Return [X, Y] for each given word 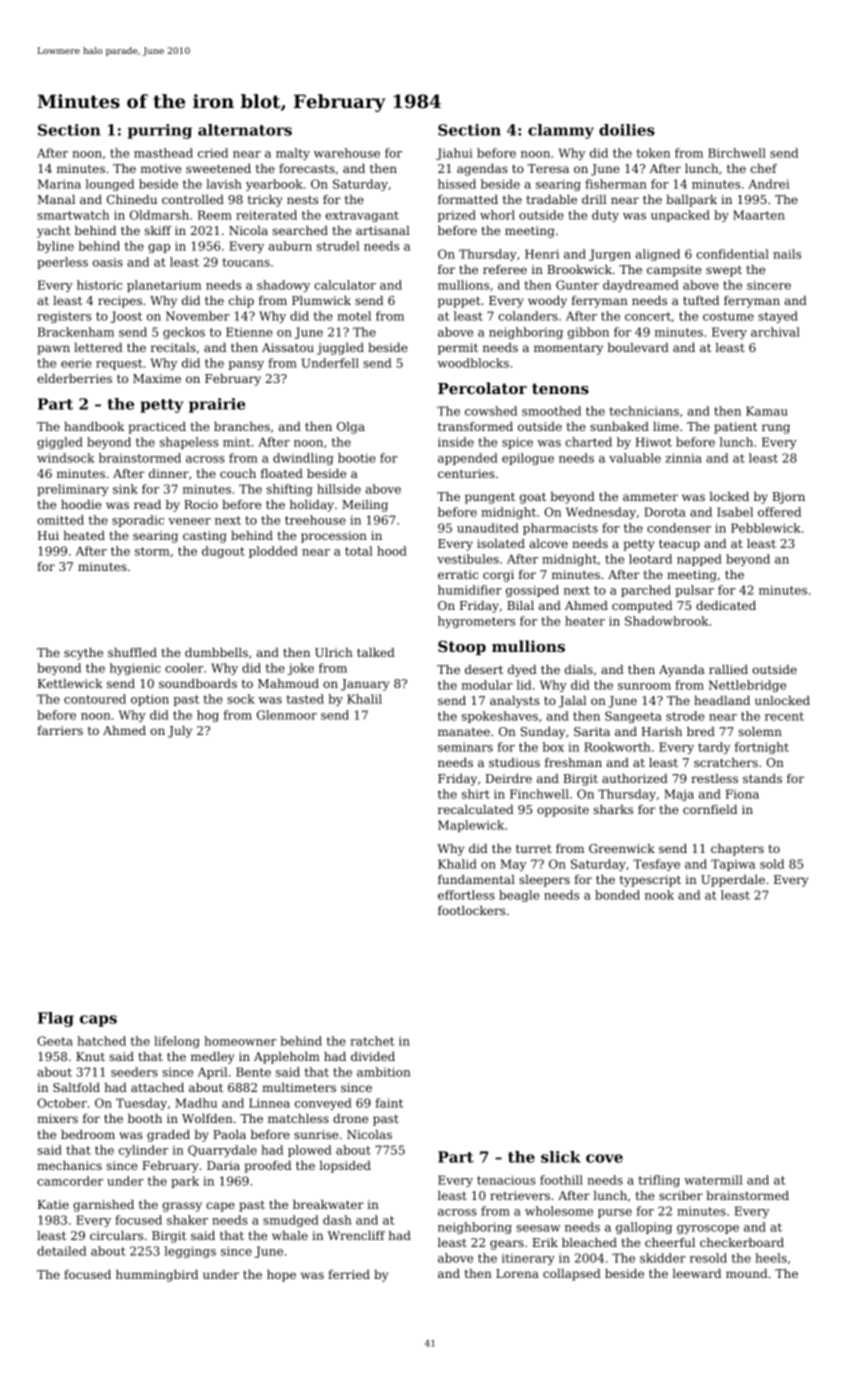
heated [84, 535]
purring [160, 131]
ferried [349, 1274]
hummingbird [157, 1276]
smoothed [551, 411]
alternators [245, 130]
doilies [627, 130]
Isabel [735, 512]
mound [747, 1273]
